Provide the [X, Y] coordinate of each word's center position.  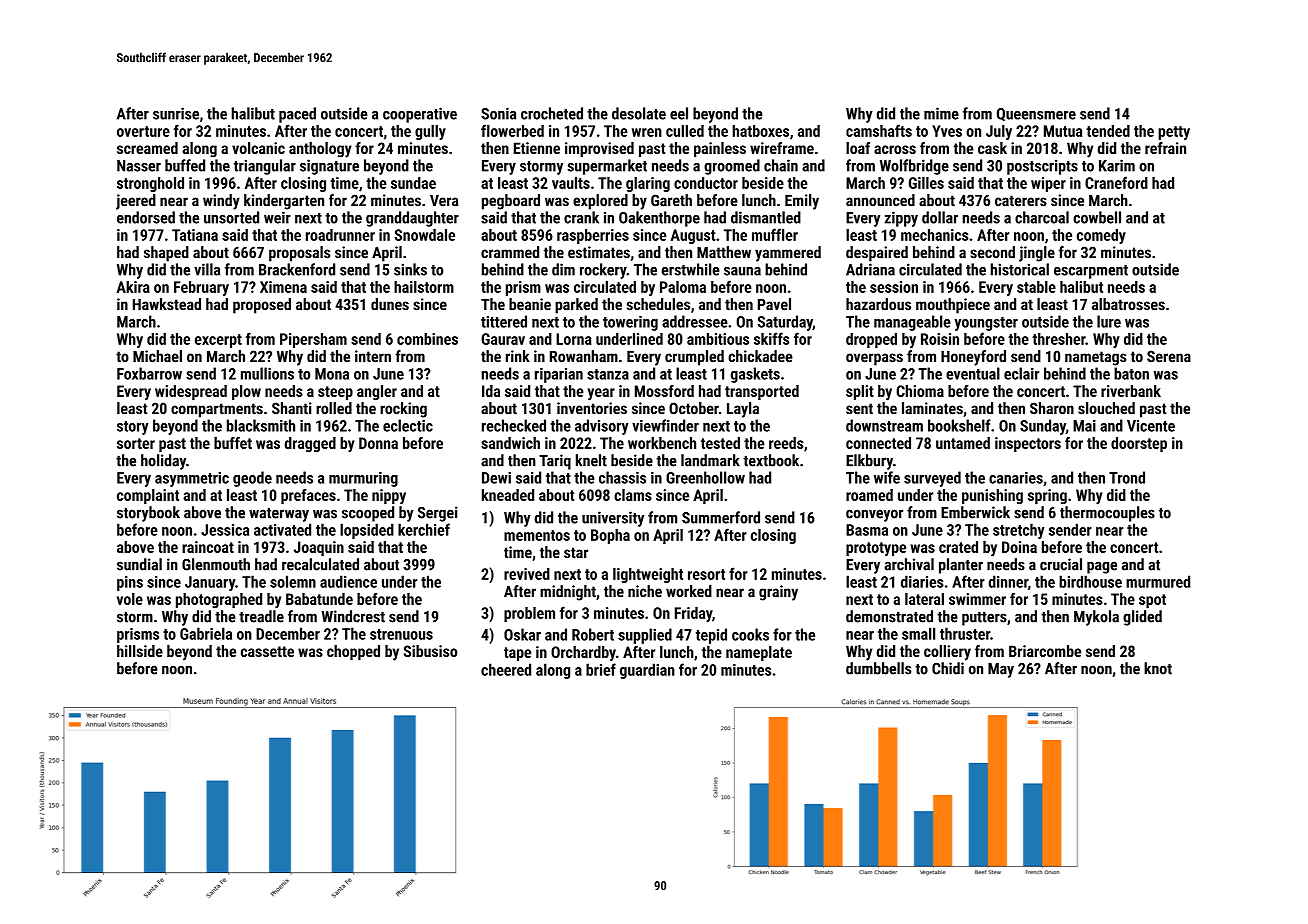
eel [679, 113]
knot [1158, 668]
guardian [647, 671]
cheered [506, 669]
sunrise [176, 113]
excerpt [218, 341]
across [895, 149]
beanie [530, 304]
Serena [1169, 356]
